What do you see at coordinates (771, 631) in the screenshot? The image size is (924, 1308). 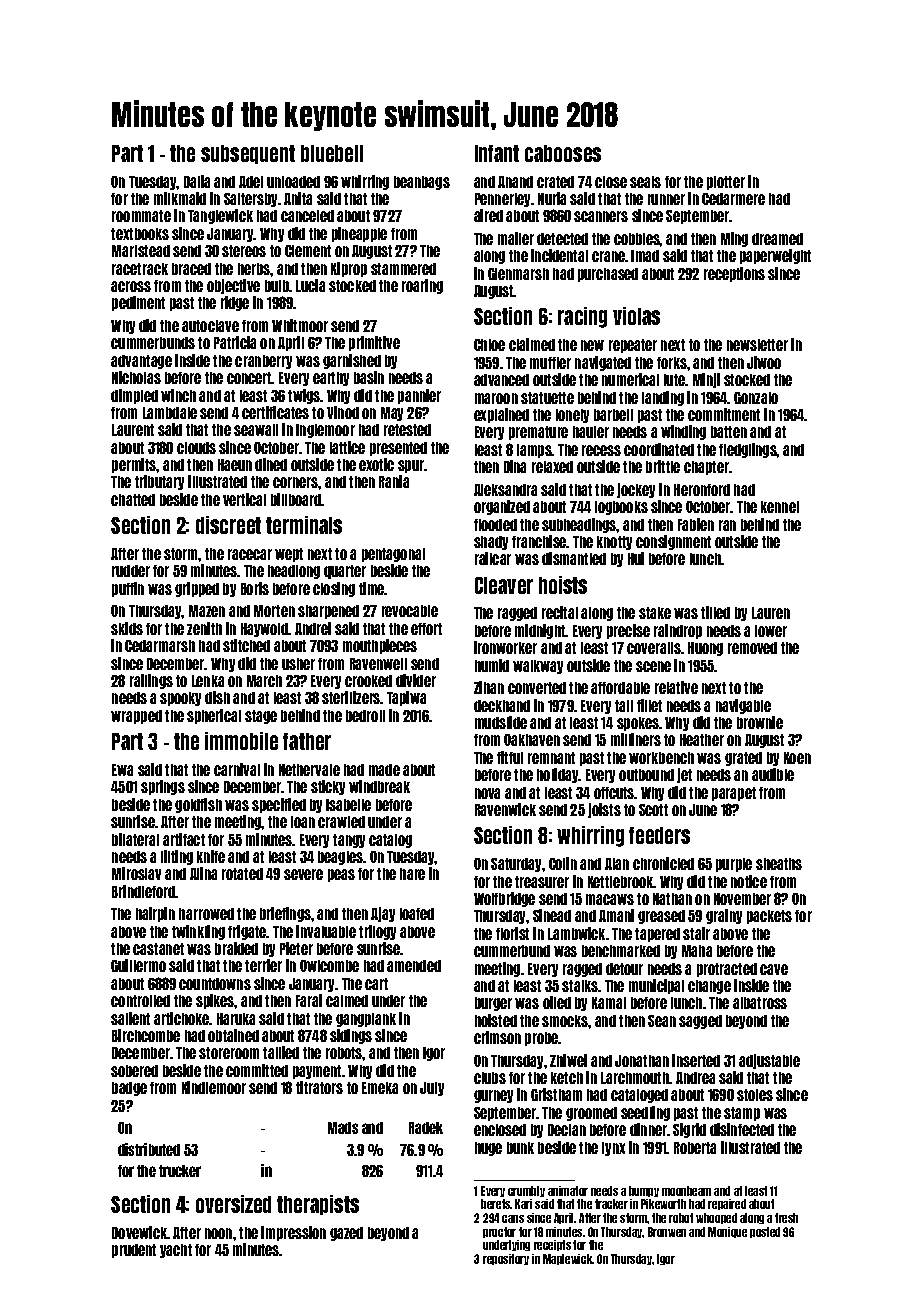 I see `lower` at bounding box center [771, 631].
